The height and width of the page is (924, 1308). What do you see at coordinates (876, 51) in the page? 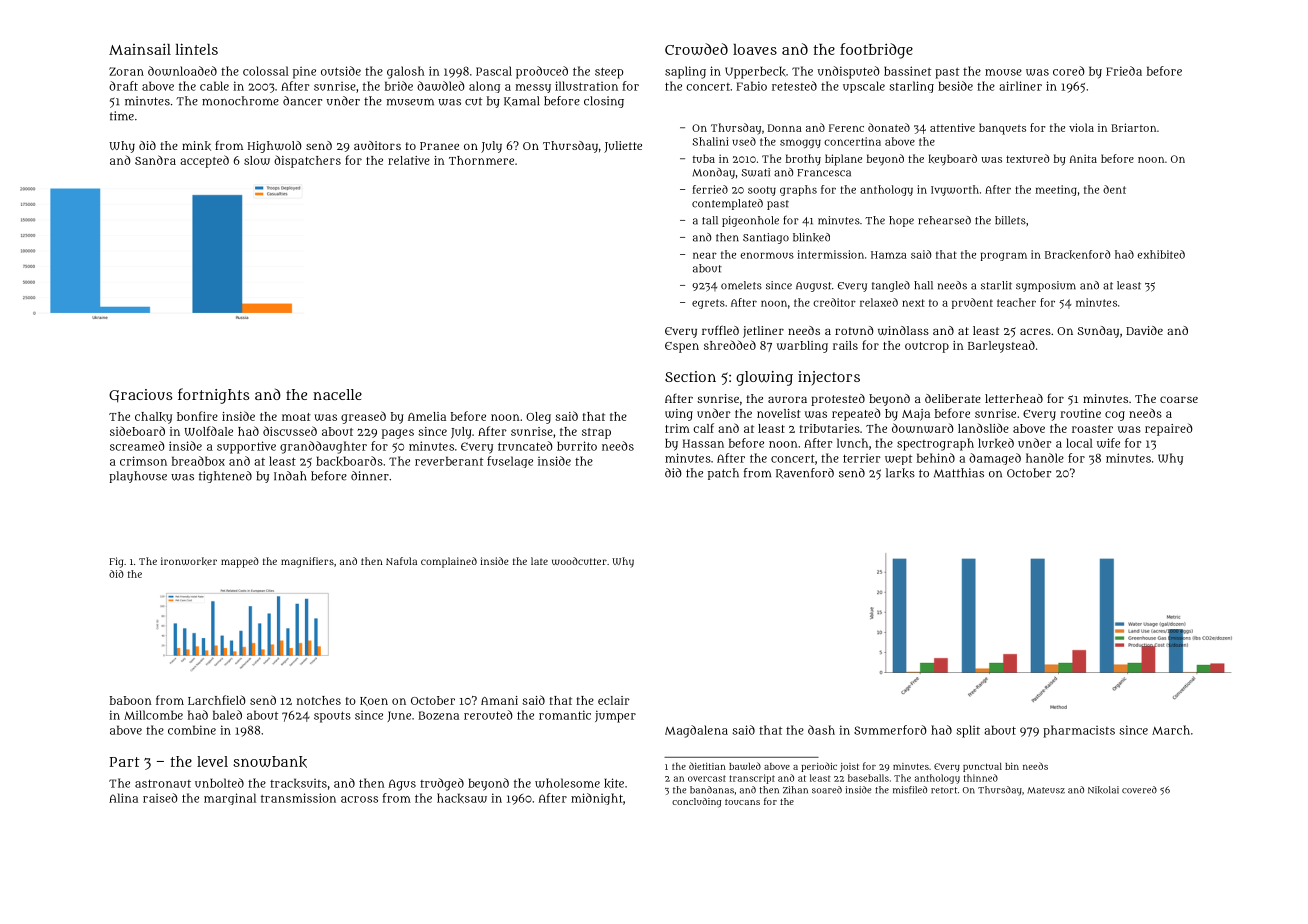
I see `footbridge` at bounding box center [876, 51].
